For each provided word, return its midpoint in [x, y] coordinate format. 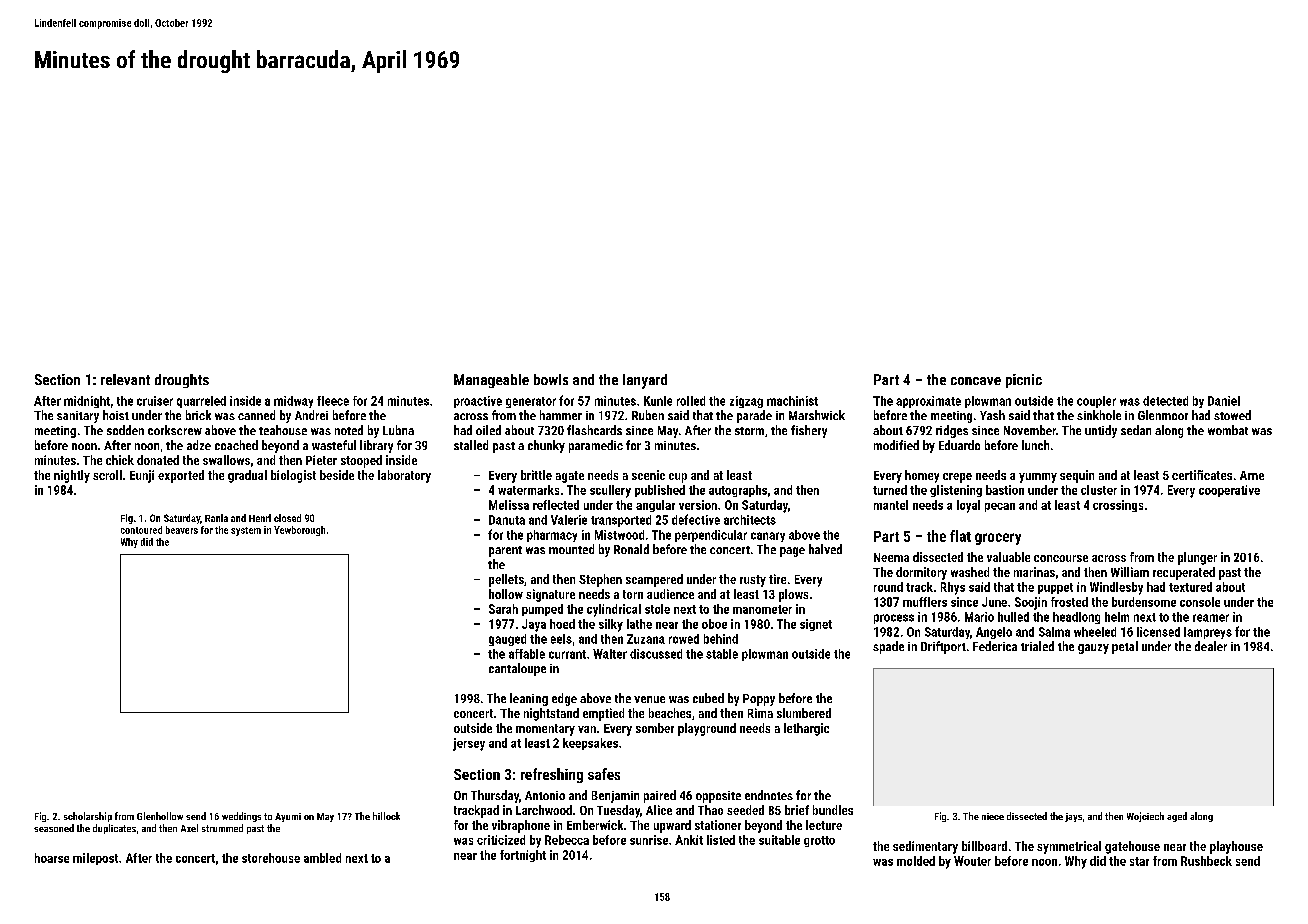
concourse [1061, 558]
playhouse [1236, 847]
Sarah [503, 609]
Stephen [600, 580]
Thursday [495, 796]
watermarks [528, 490]
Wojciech [1145, 817]
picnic [1024, 381]
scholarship [88, 817]
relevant [125, 379]
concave [976, 381]
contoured [141, 530]
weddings [241, 817]
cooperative [1229, 491]
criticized [501, 840]
